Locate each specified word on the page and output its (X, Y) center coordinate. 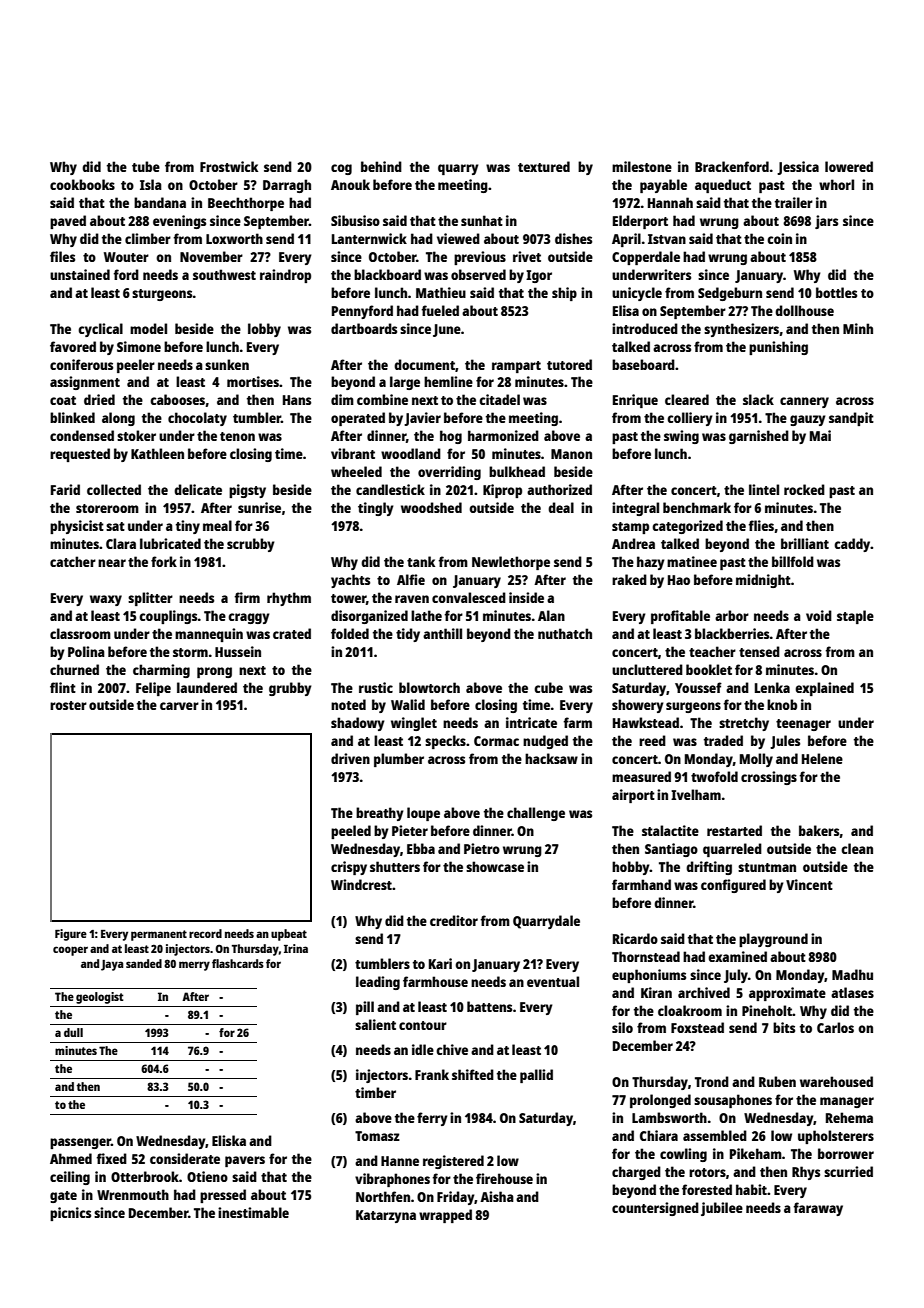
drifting (709, 868)
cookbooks (82, 184)
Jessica (798, 168)
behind (381, 166)
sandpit (851, 419)
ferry (432, 1119)
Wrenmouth (133, 1194)
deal (561, 507)
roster (68, 705)
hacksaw (551, 758)
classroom (80, 633)
